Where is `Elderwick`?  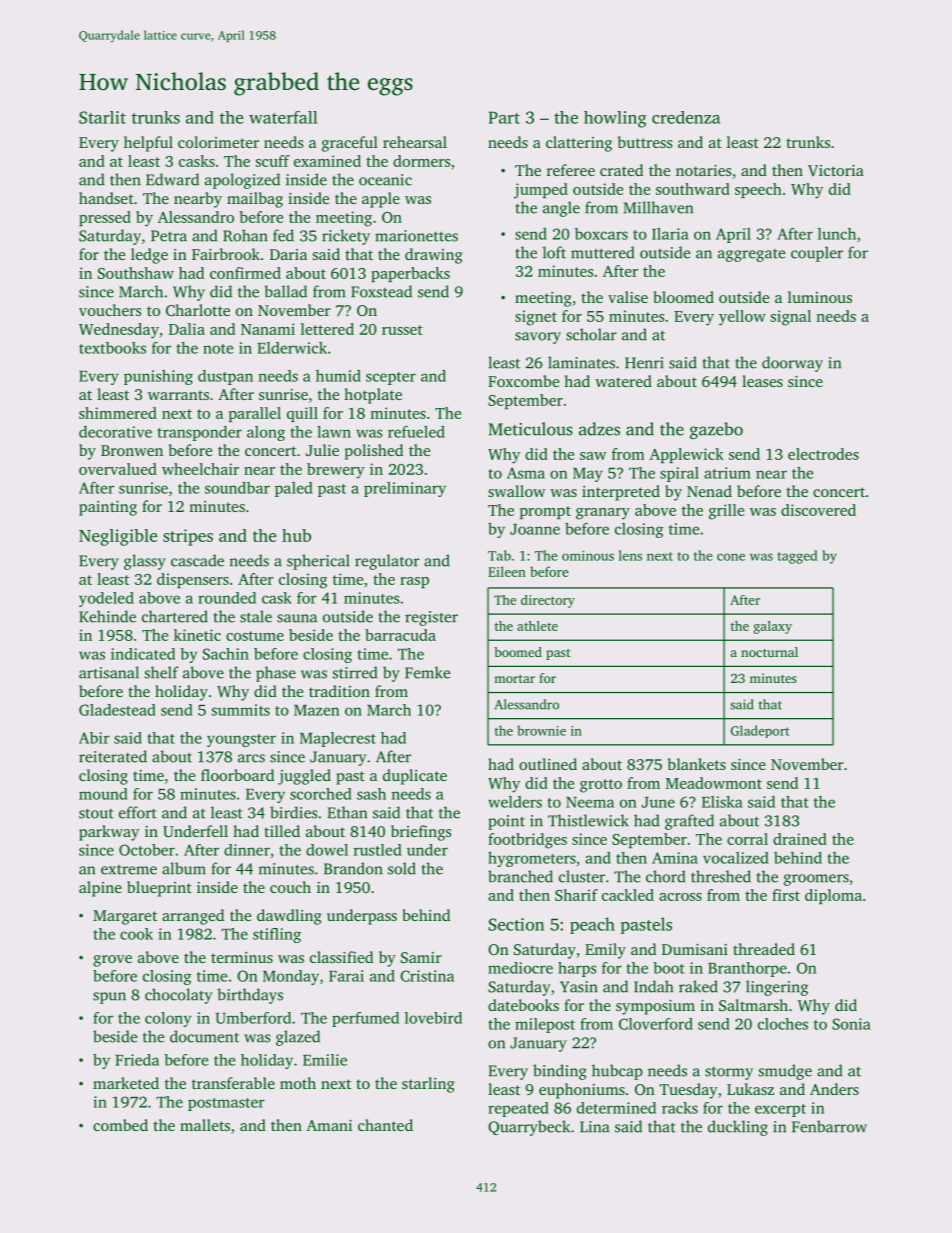 Elderwick is located at coordinates (292, 348).
